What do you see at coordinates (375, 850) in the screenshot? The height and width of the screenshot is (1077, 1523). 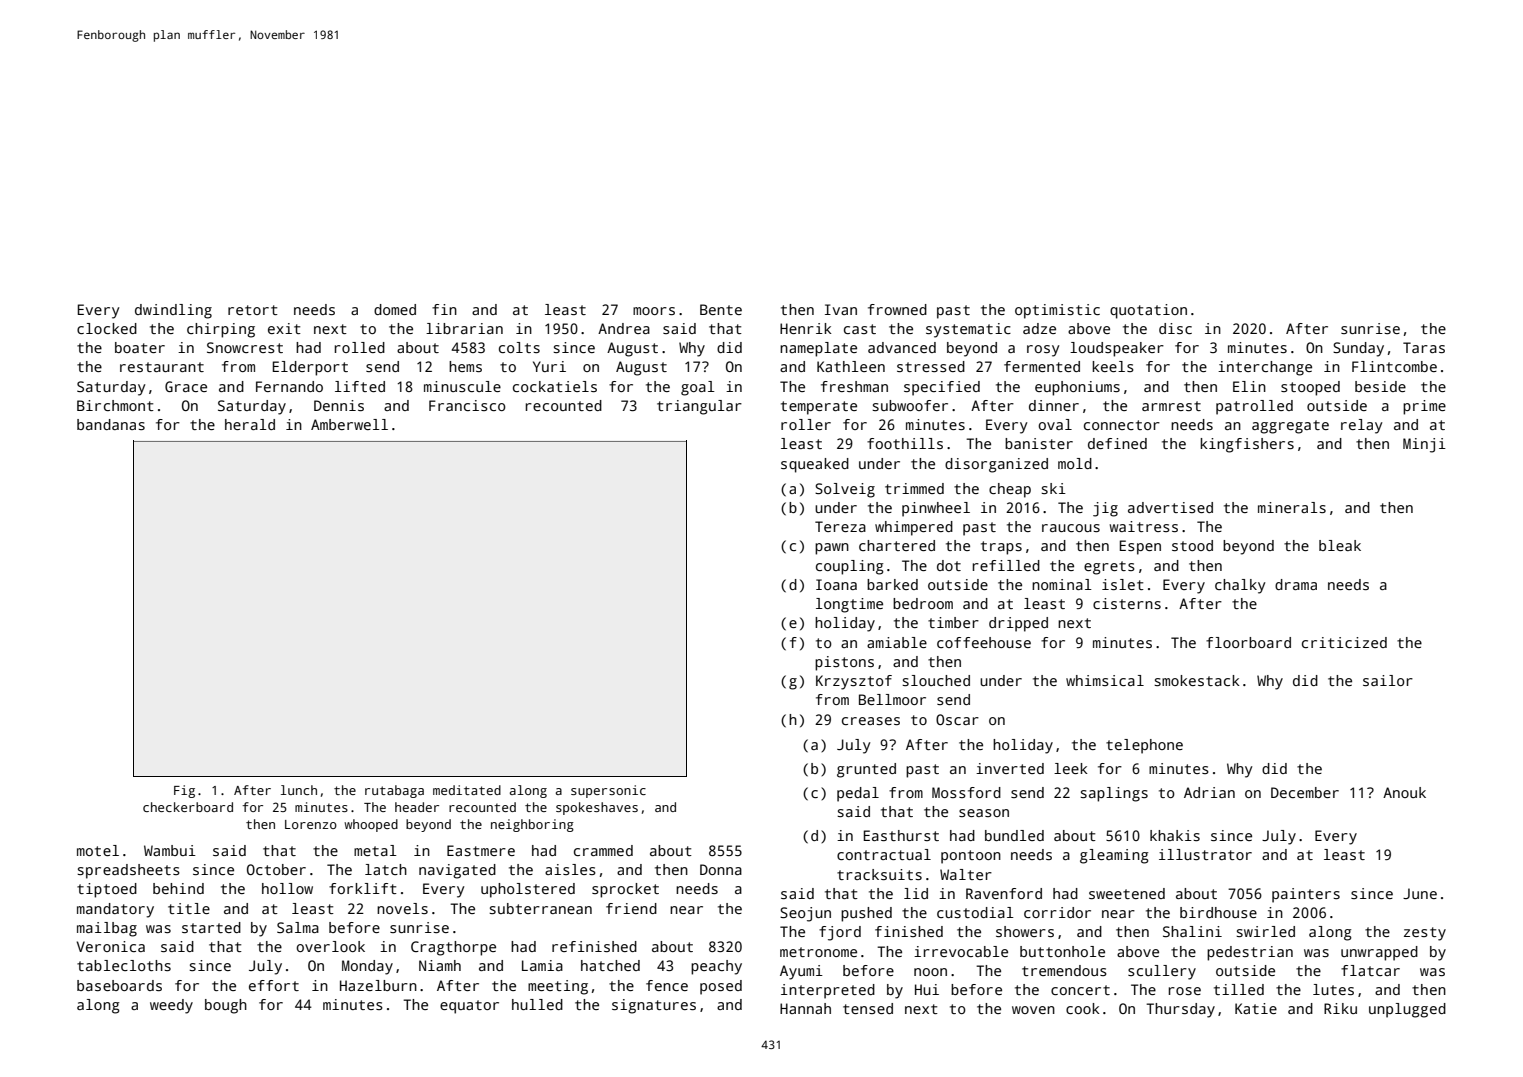 I see `metal` at bounding box center [375, 850].
